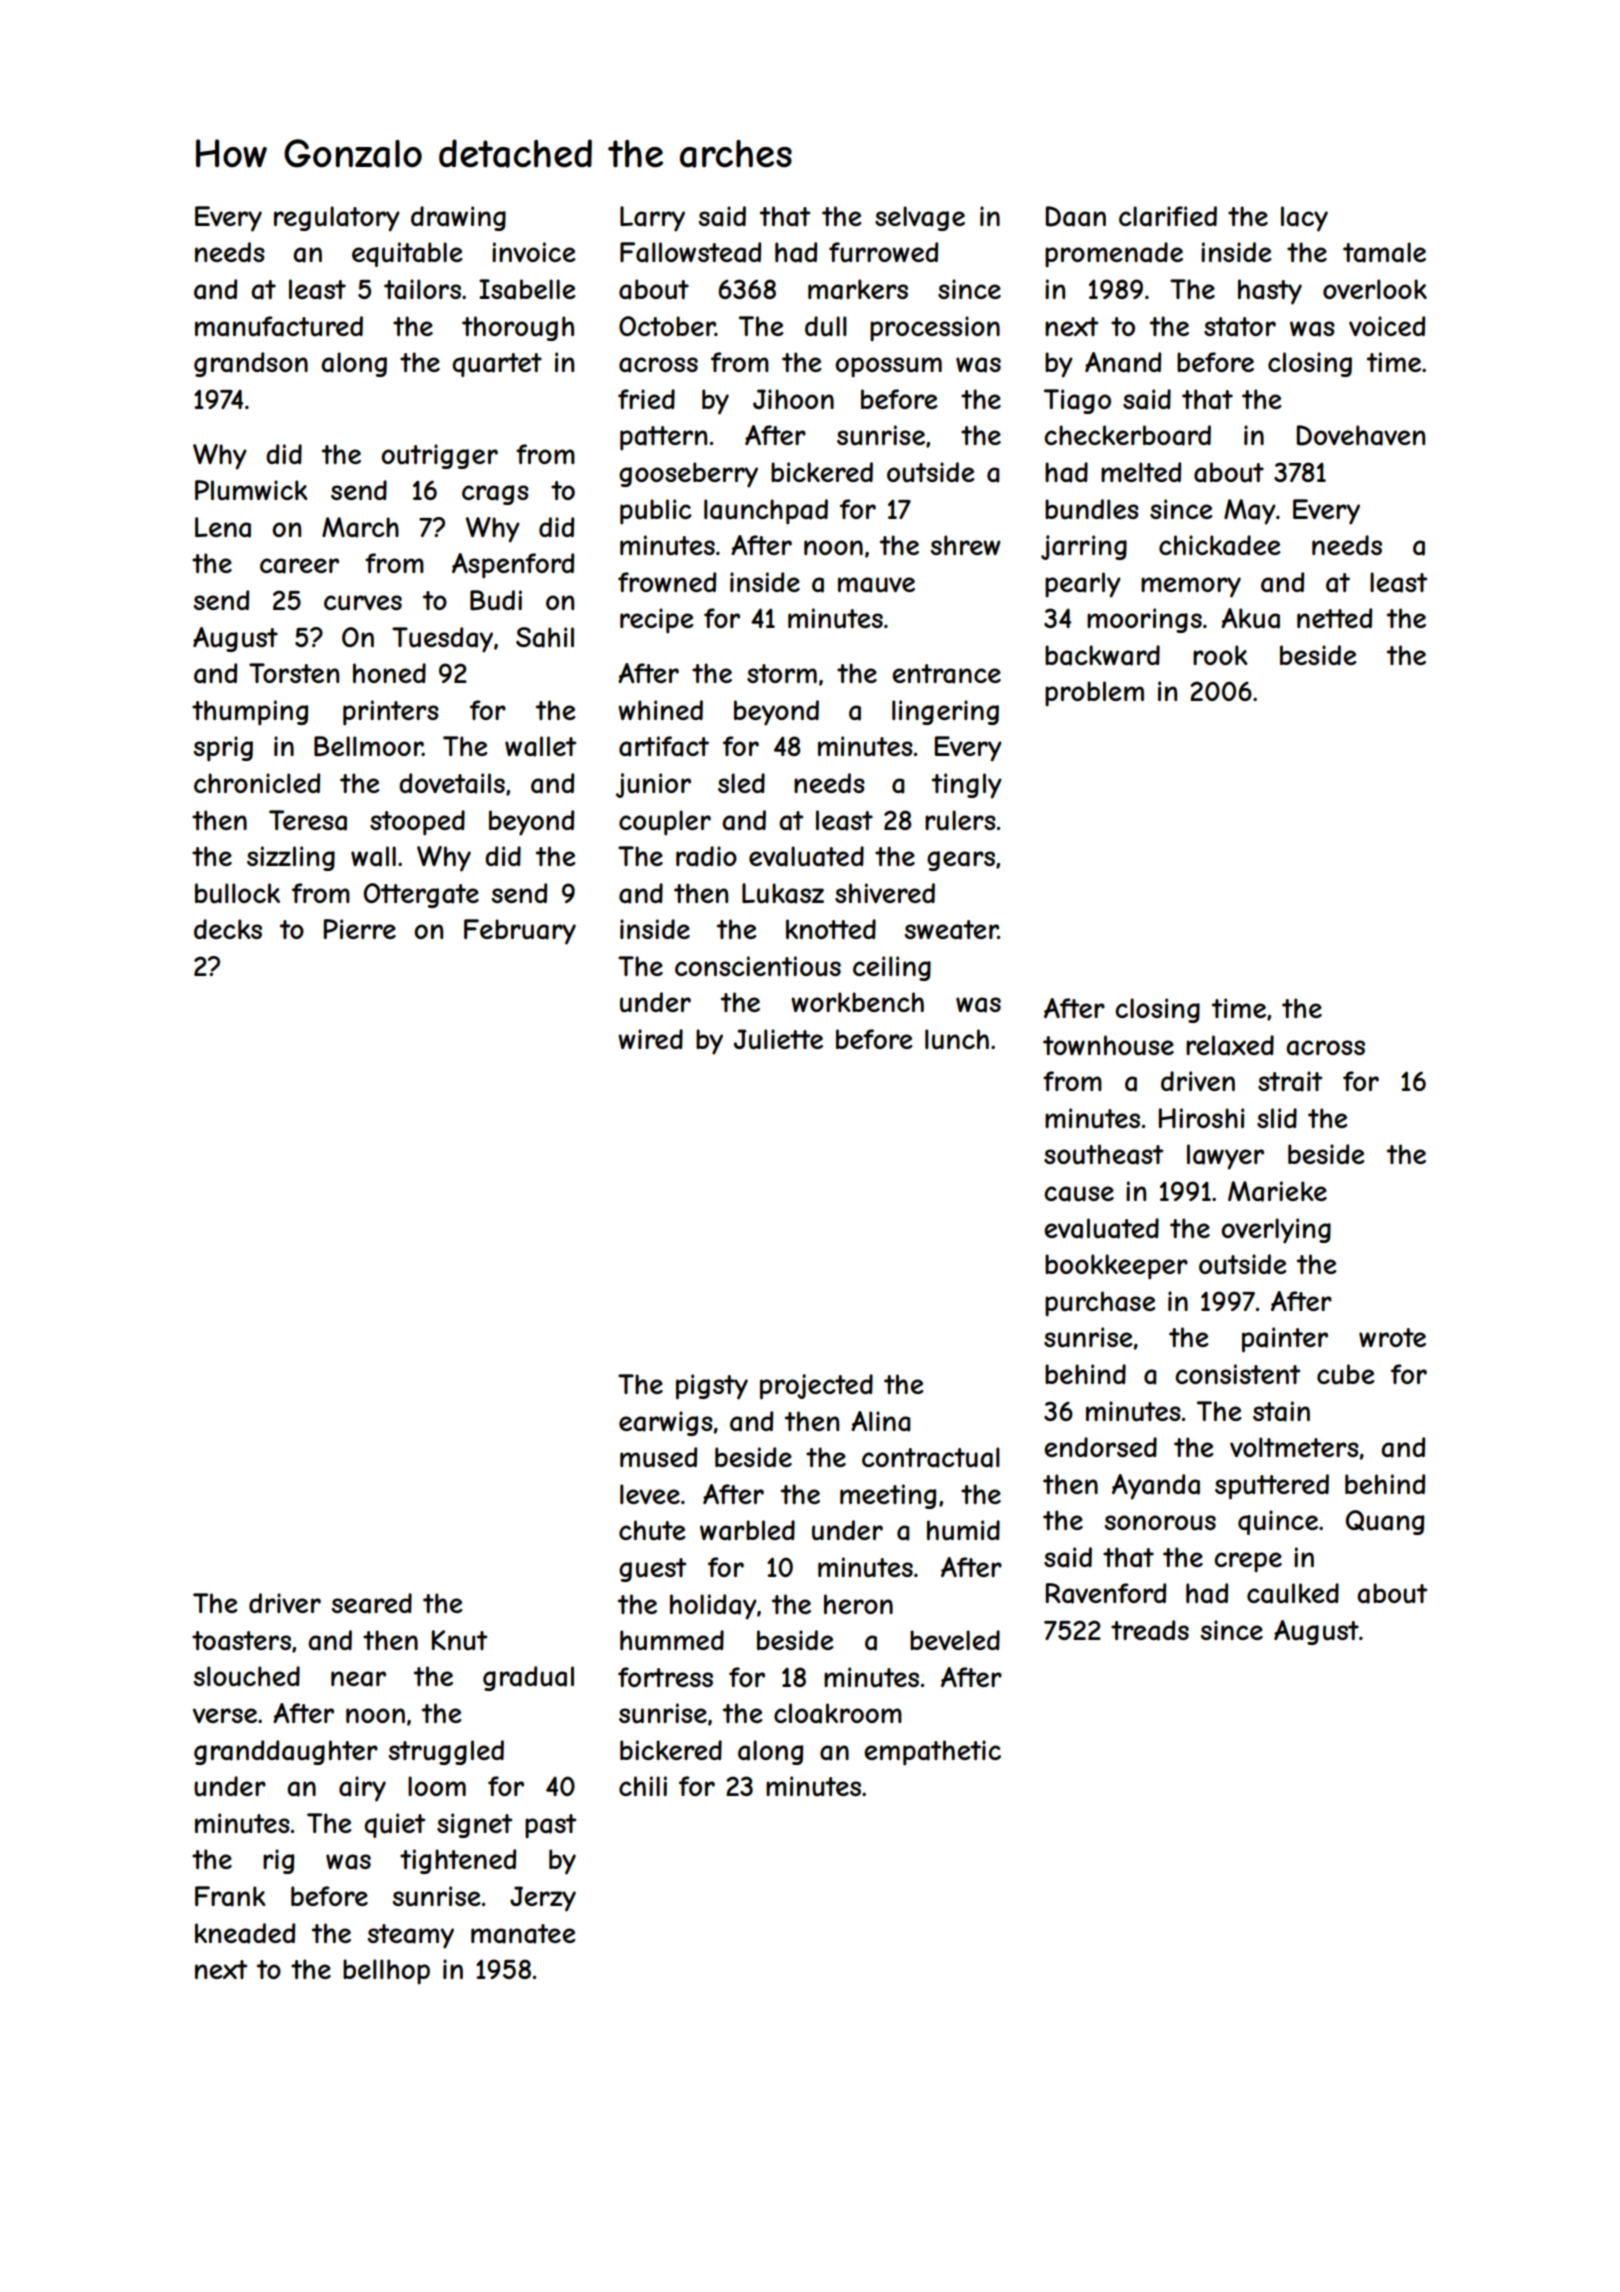 The width and height of the screenshot is (1620, 2292). I want to click on storm, so click(782, 673).
